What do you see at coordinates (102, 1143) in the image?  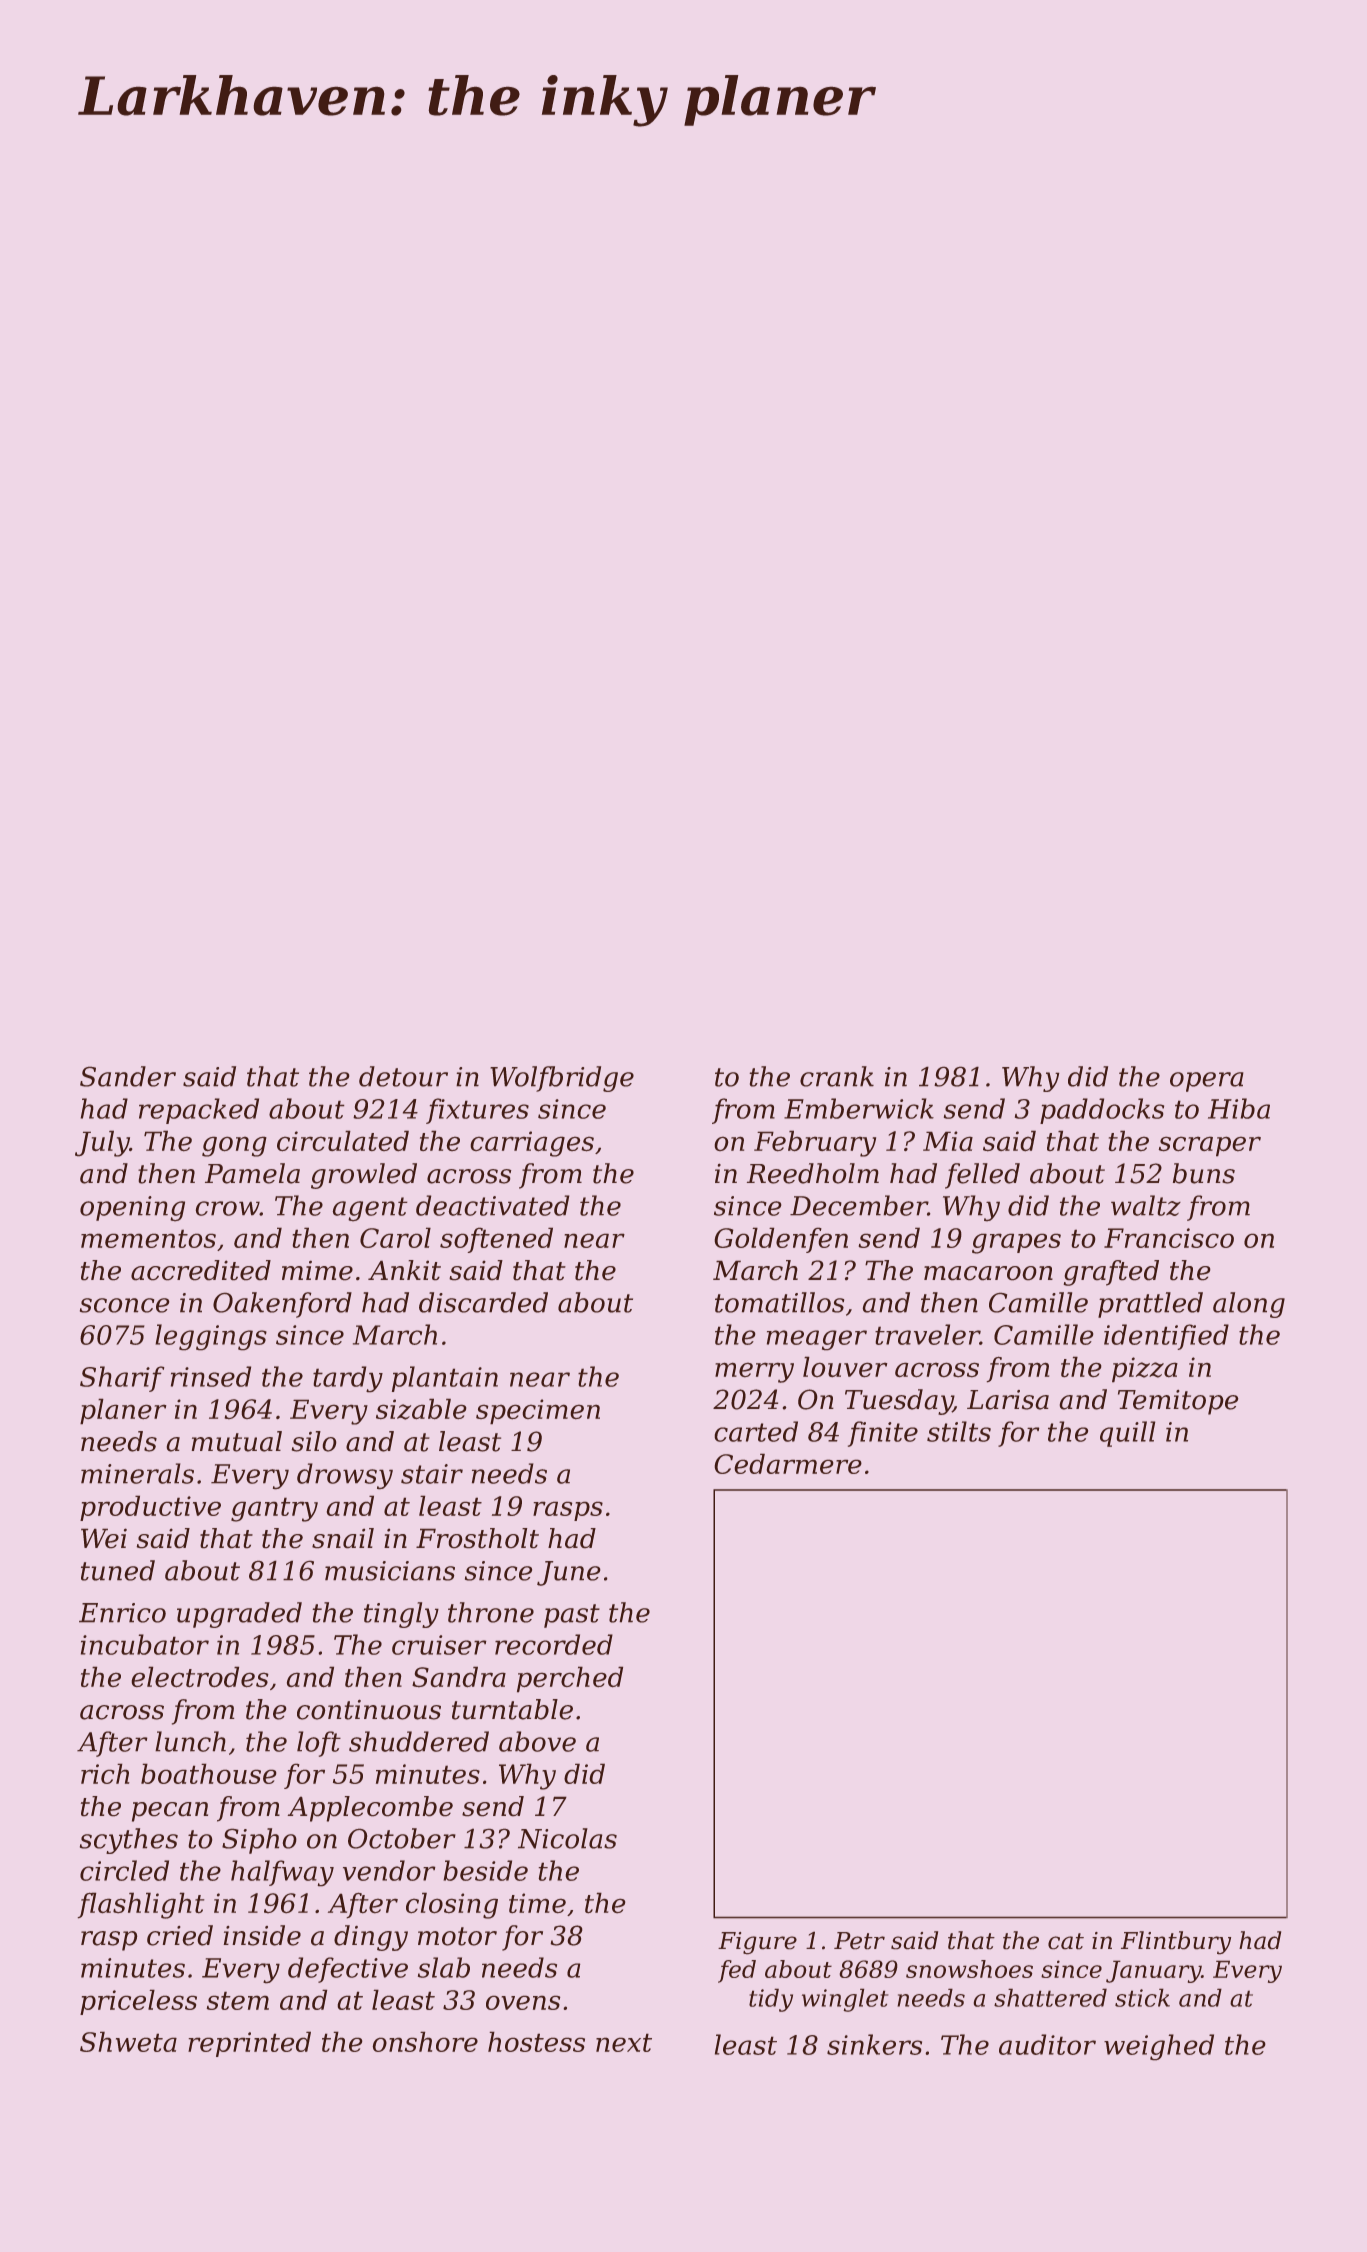 I see `July` at bounding box center [102, 1143].
